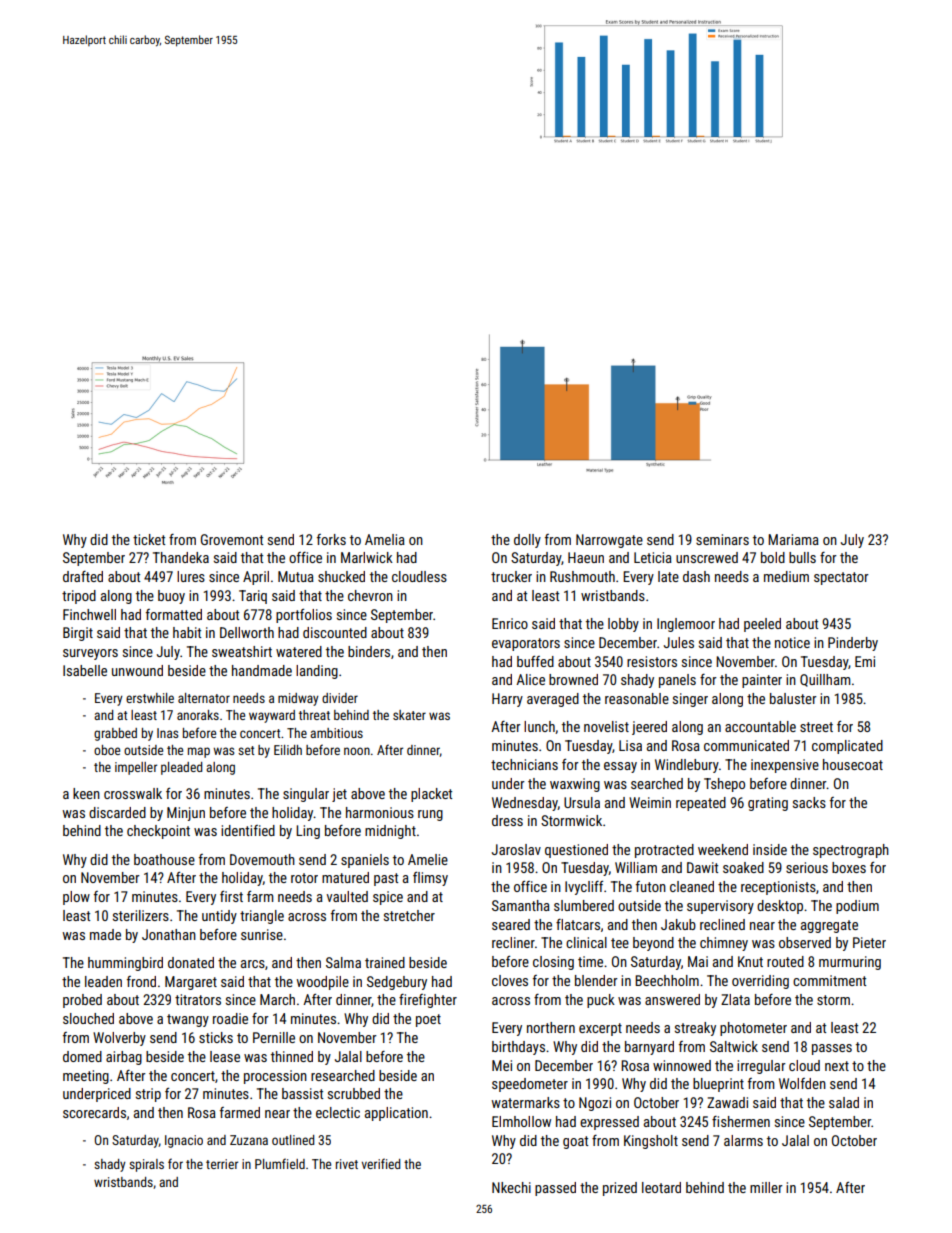 The image size is (952, 1233). What do you see at coordinates (853, 644) in the screenshot?
I see `Pinderby` at bounding box center [853, 644].
